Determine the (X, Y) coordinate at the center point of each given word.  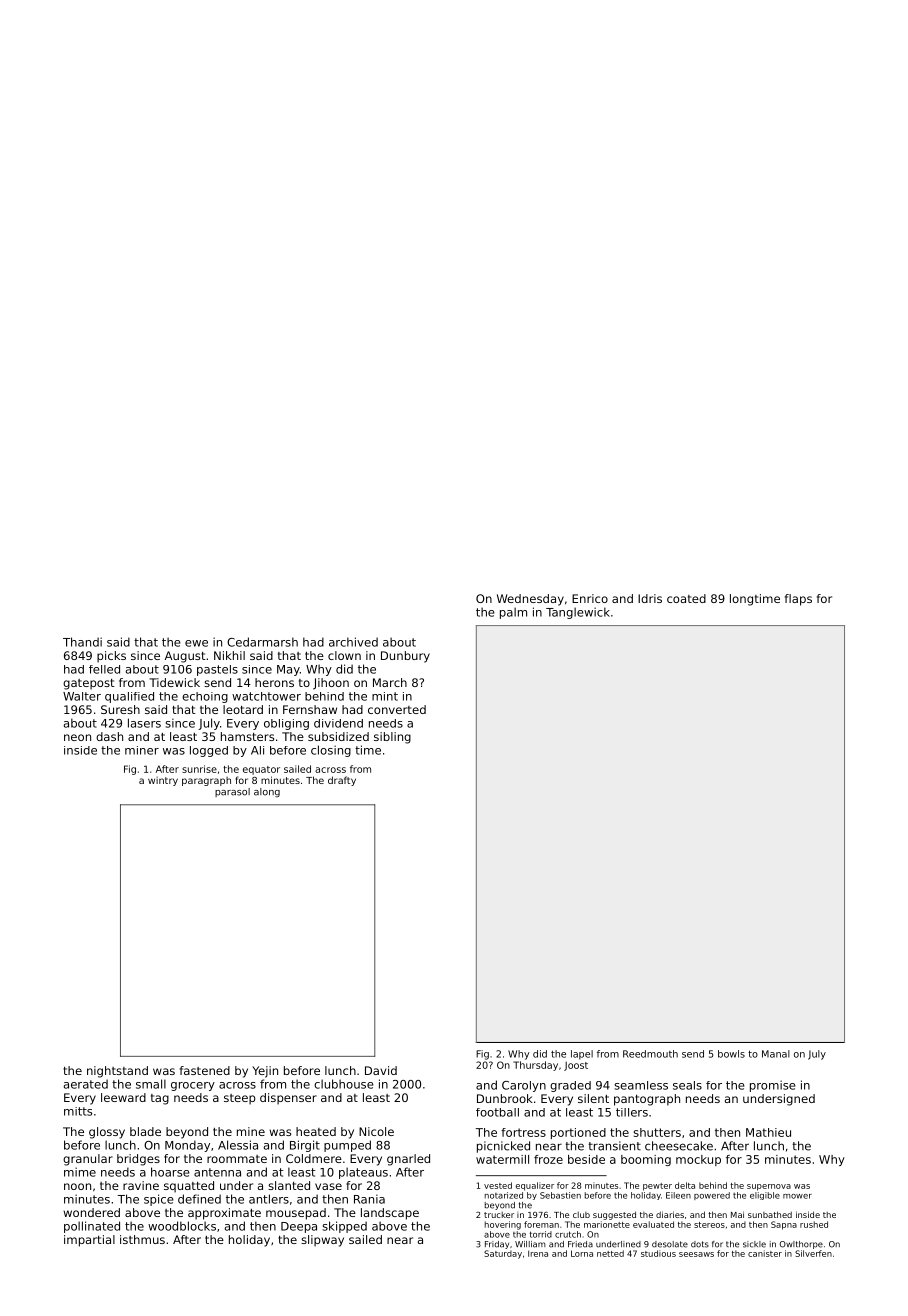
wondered (91, 1212)
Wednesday (530, 600)
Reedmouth (650, 1054)
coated (686, 598)
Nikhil (229, 655)
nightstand (117, 1072)
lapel (582, 1055)
